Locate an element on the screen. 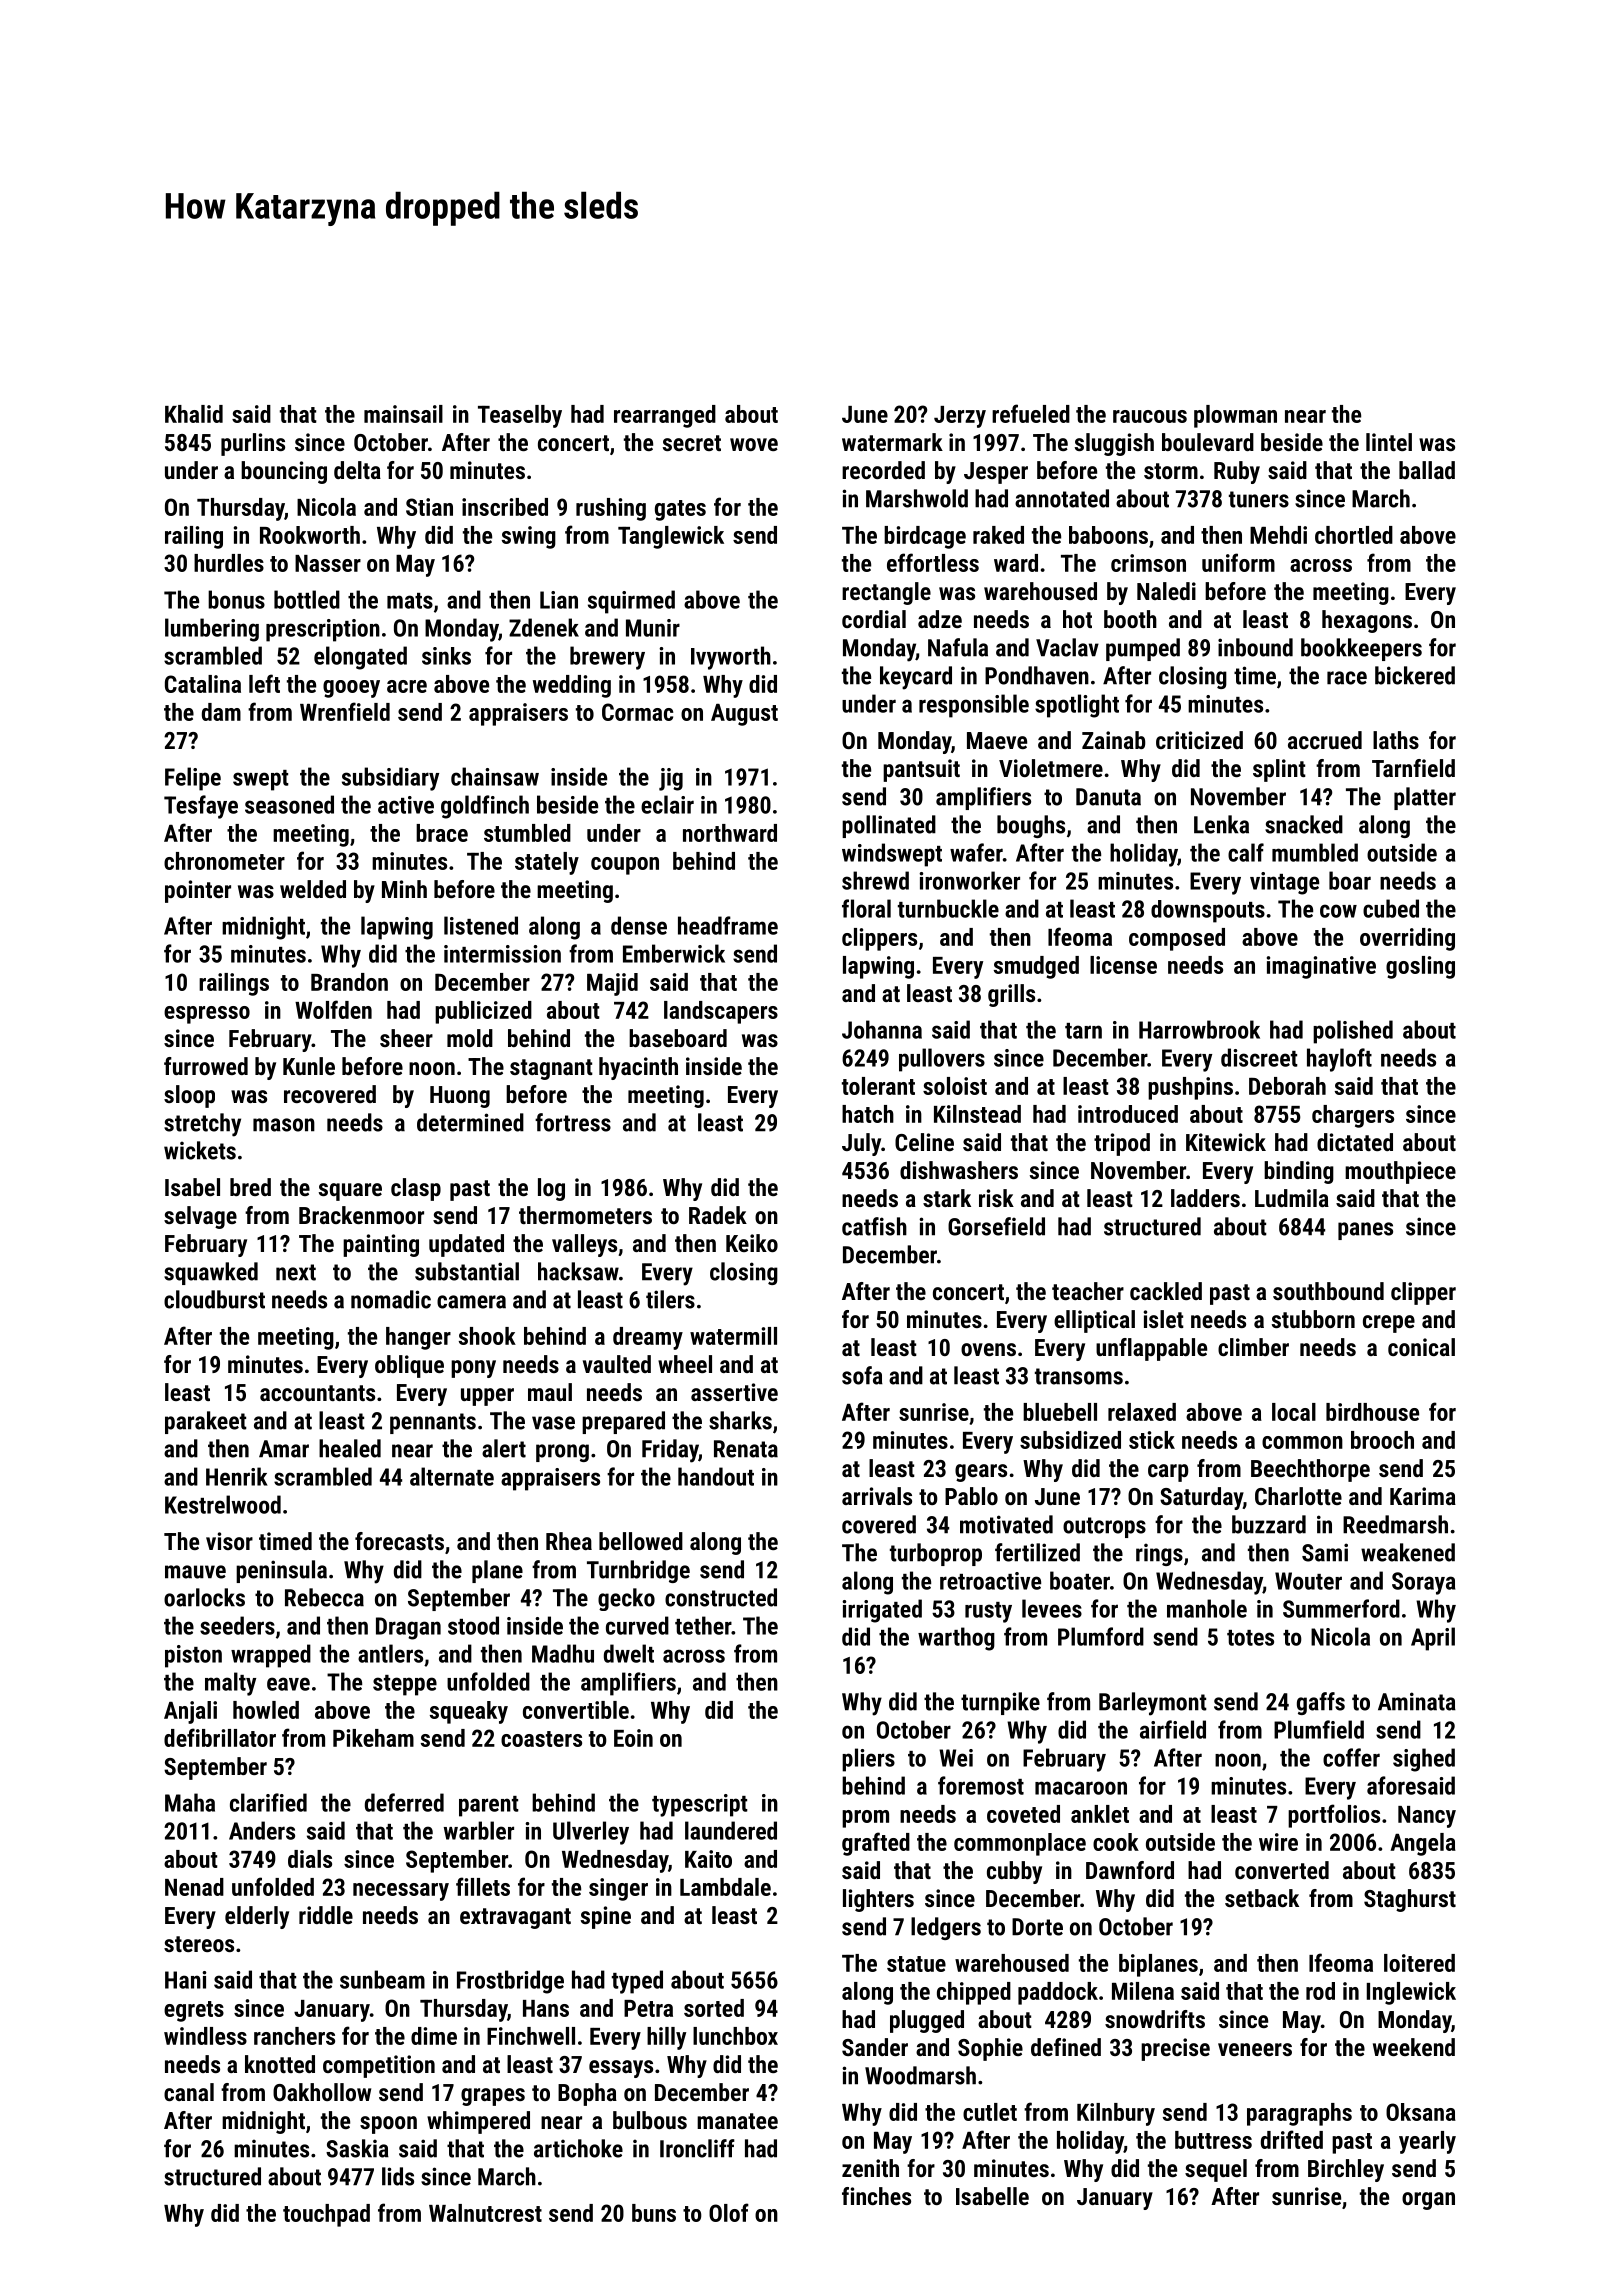  pointer is located at coordinates (198, 891).
